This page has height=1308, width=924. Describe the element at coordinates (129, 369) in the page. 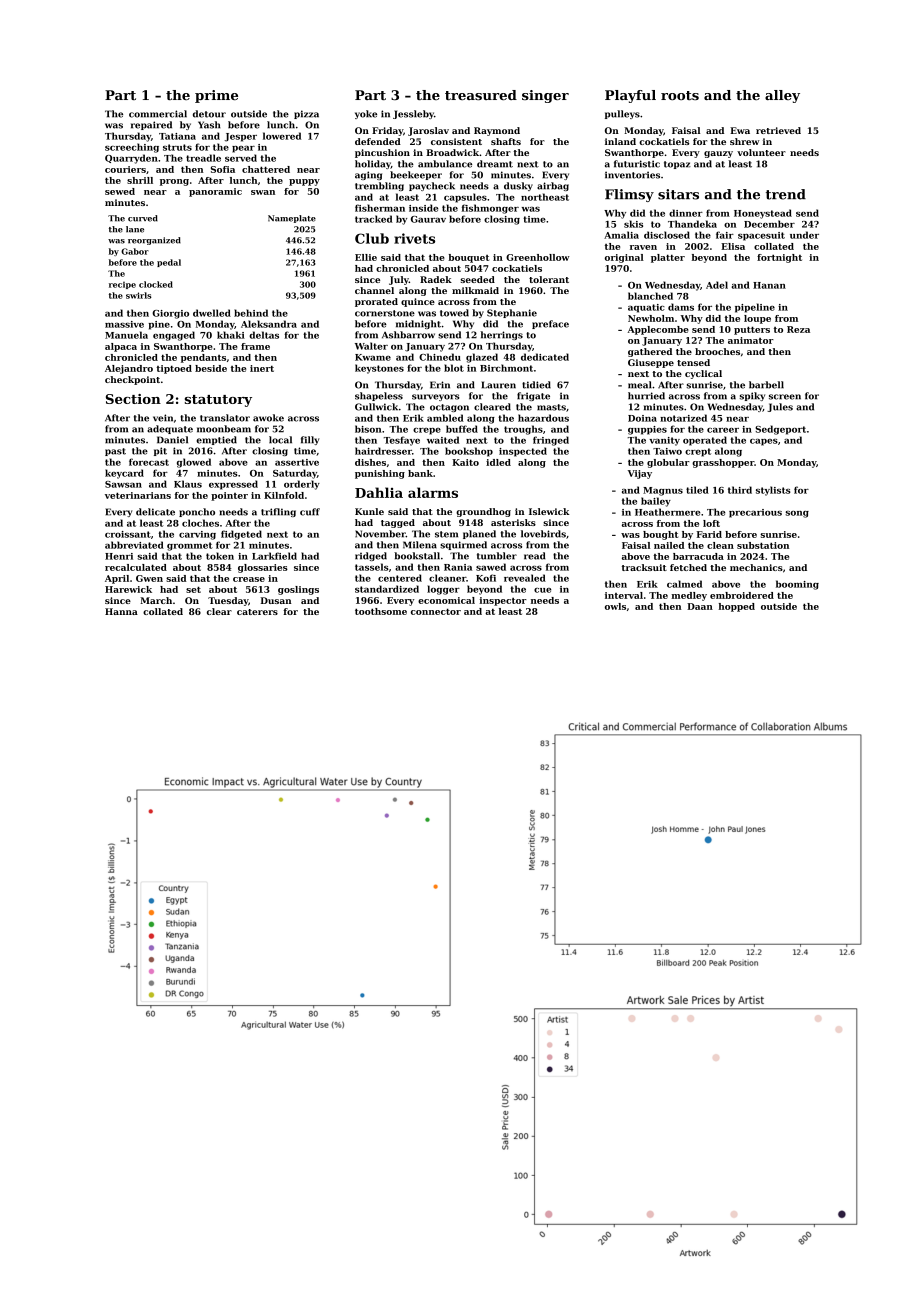

I see `Alejandro` at that location.
